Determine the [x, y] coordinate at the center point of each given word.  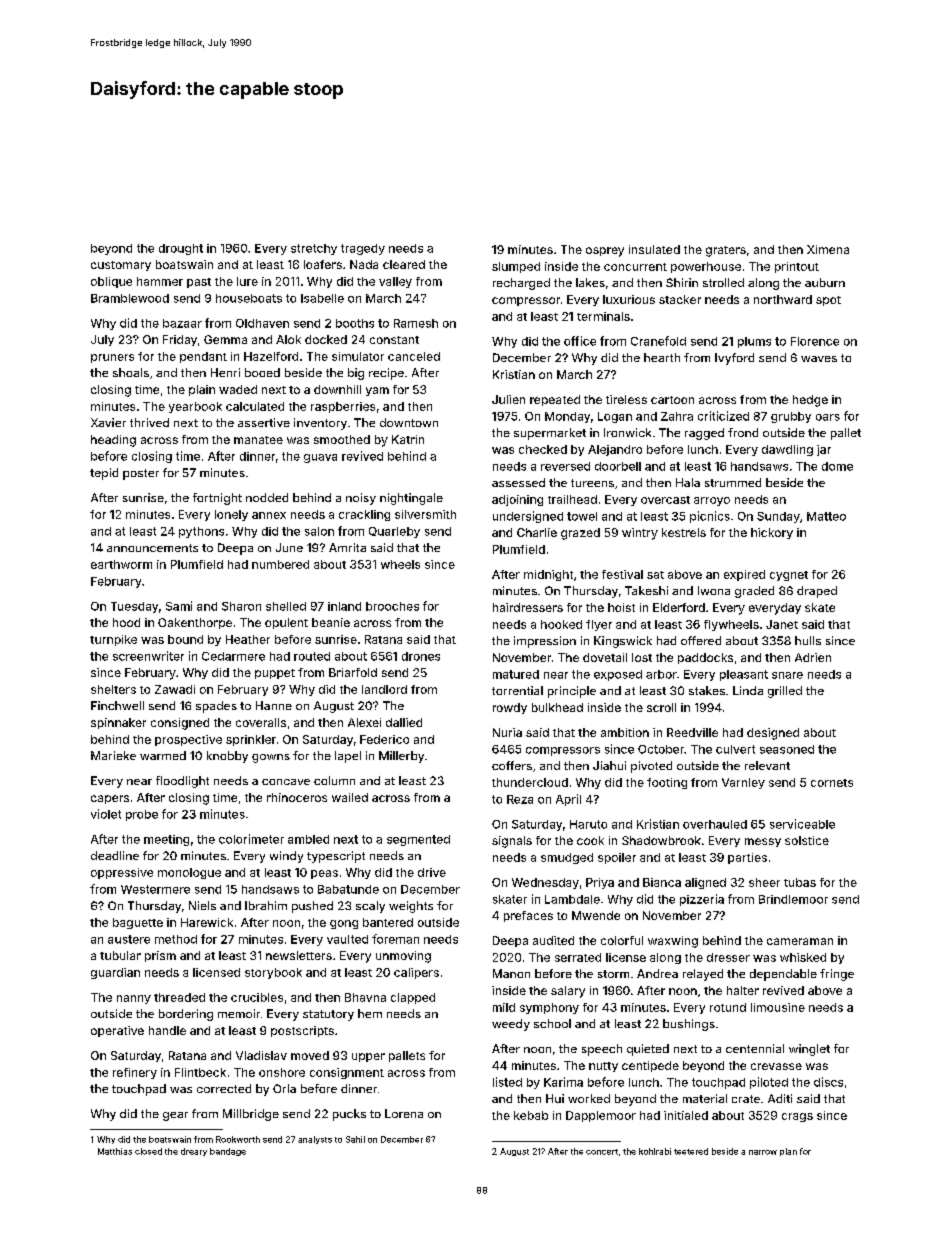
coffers [512, 765]
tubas [800, 882]
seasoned [787, 749]
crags [797, 1117]
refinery [135, 1073]
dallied [404, 722]
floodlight [182, 782]
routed [312, 656]
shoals [131, 372]
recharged [521, 284]
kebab [531, 1115]
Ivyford [734, 359]
